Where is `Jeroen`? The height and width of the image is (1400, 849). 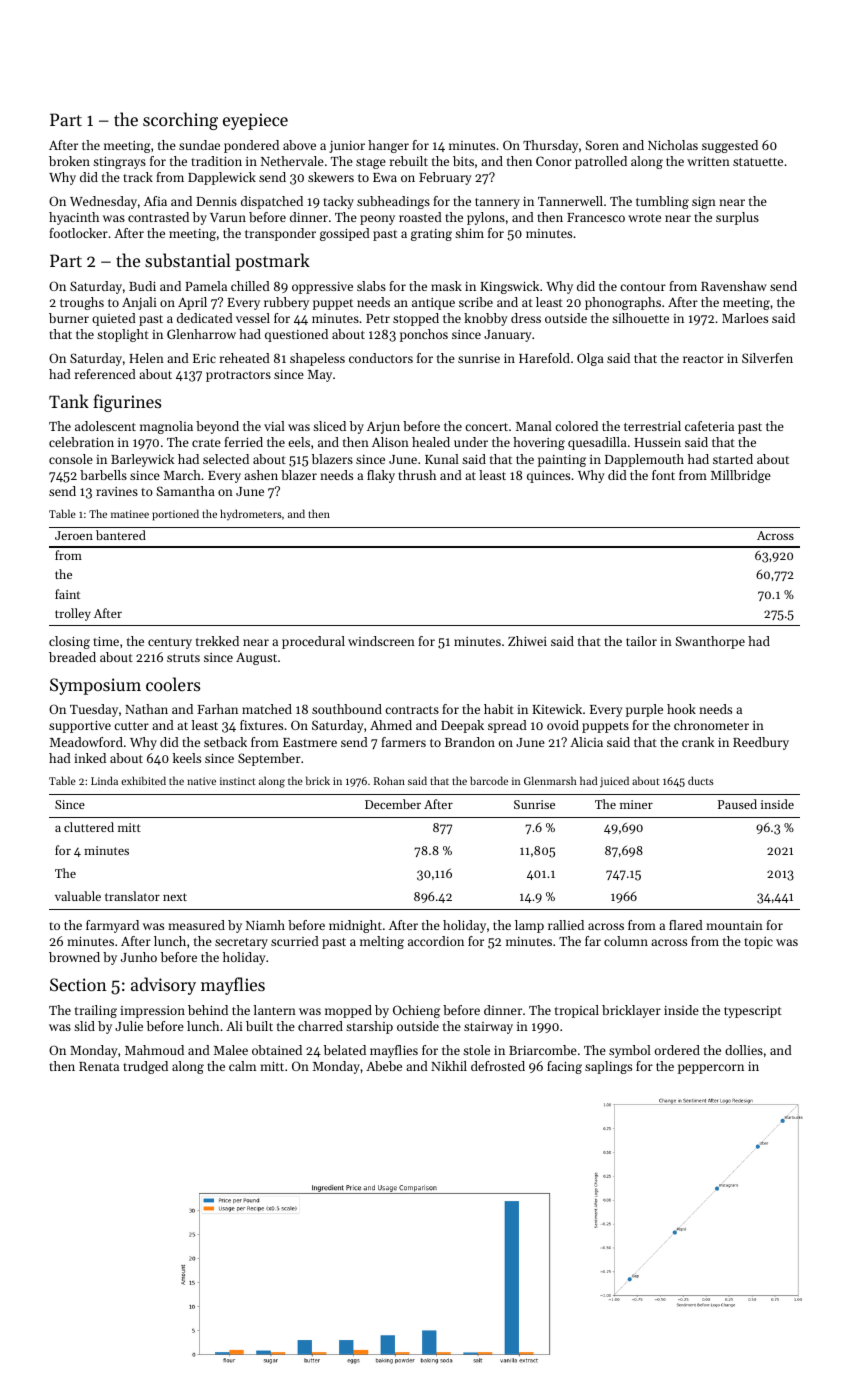 Jeroen is located at coordinates (74, 535).
